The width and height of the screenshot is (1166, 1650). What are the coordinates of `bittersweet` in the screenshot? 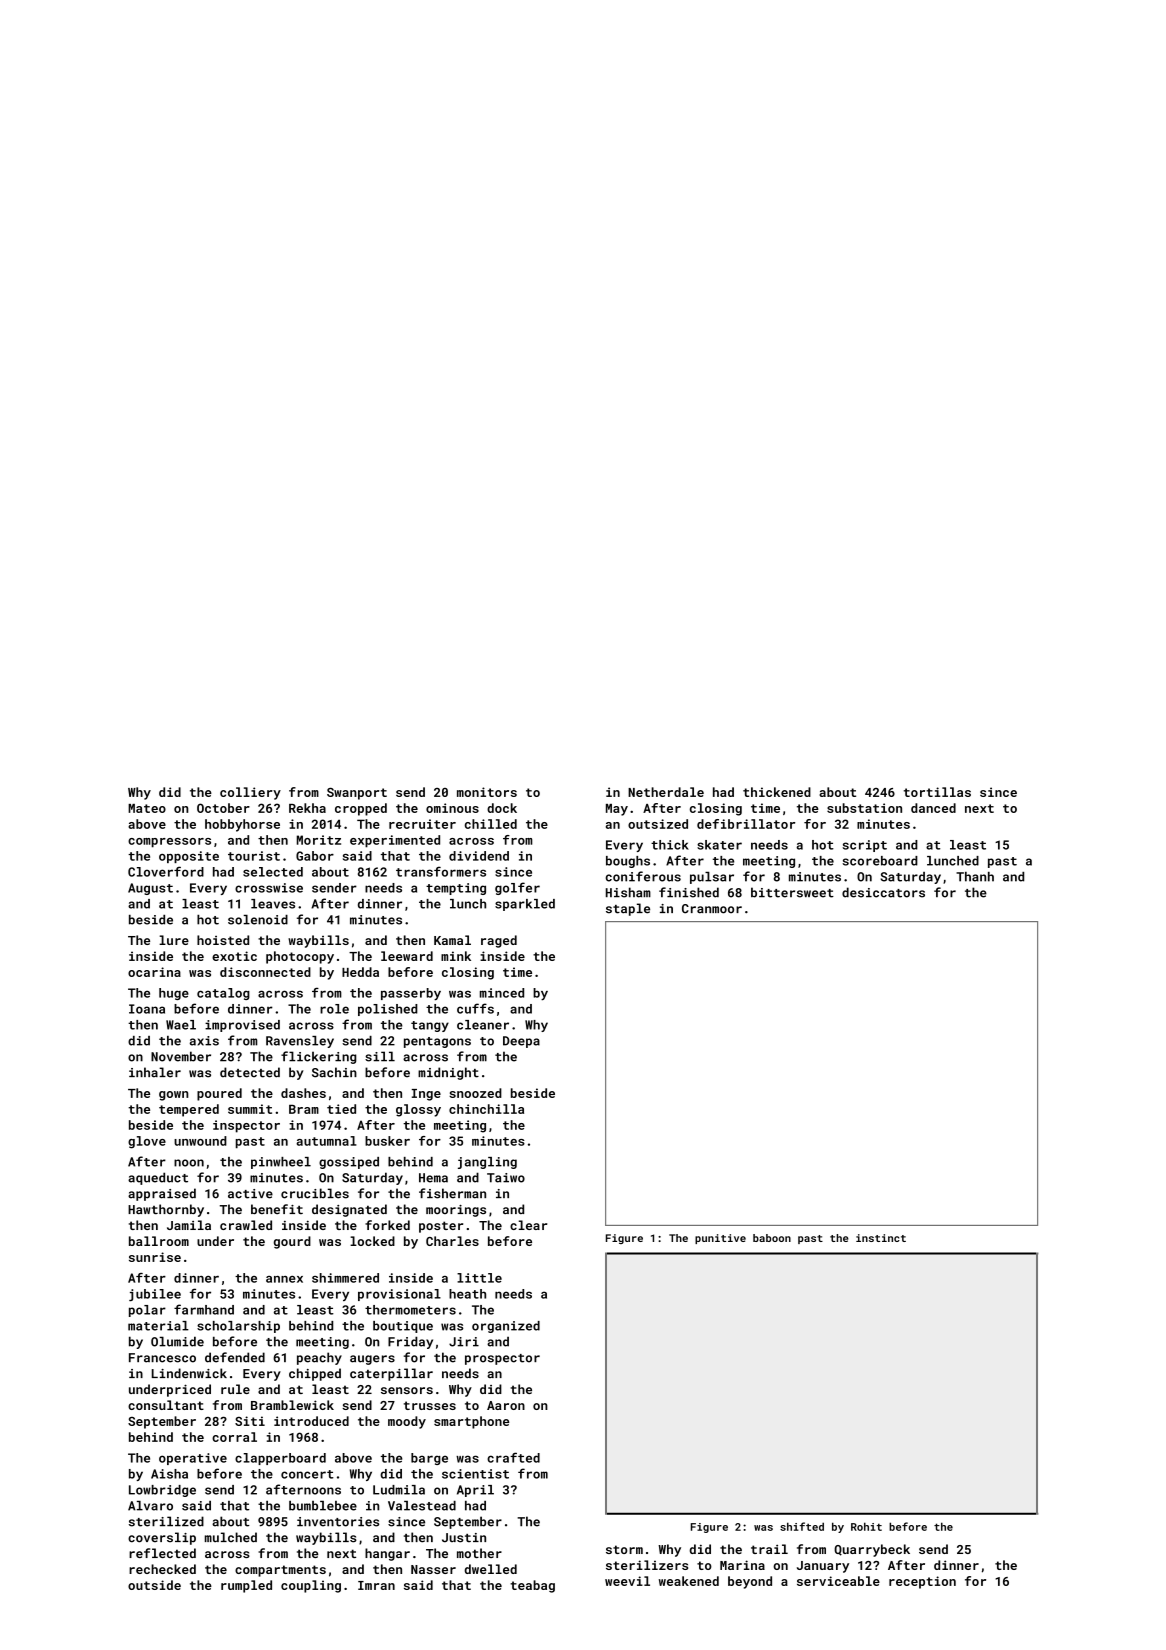 It's located at (792, 892).
